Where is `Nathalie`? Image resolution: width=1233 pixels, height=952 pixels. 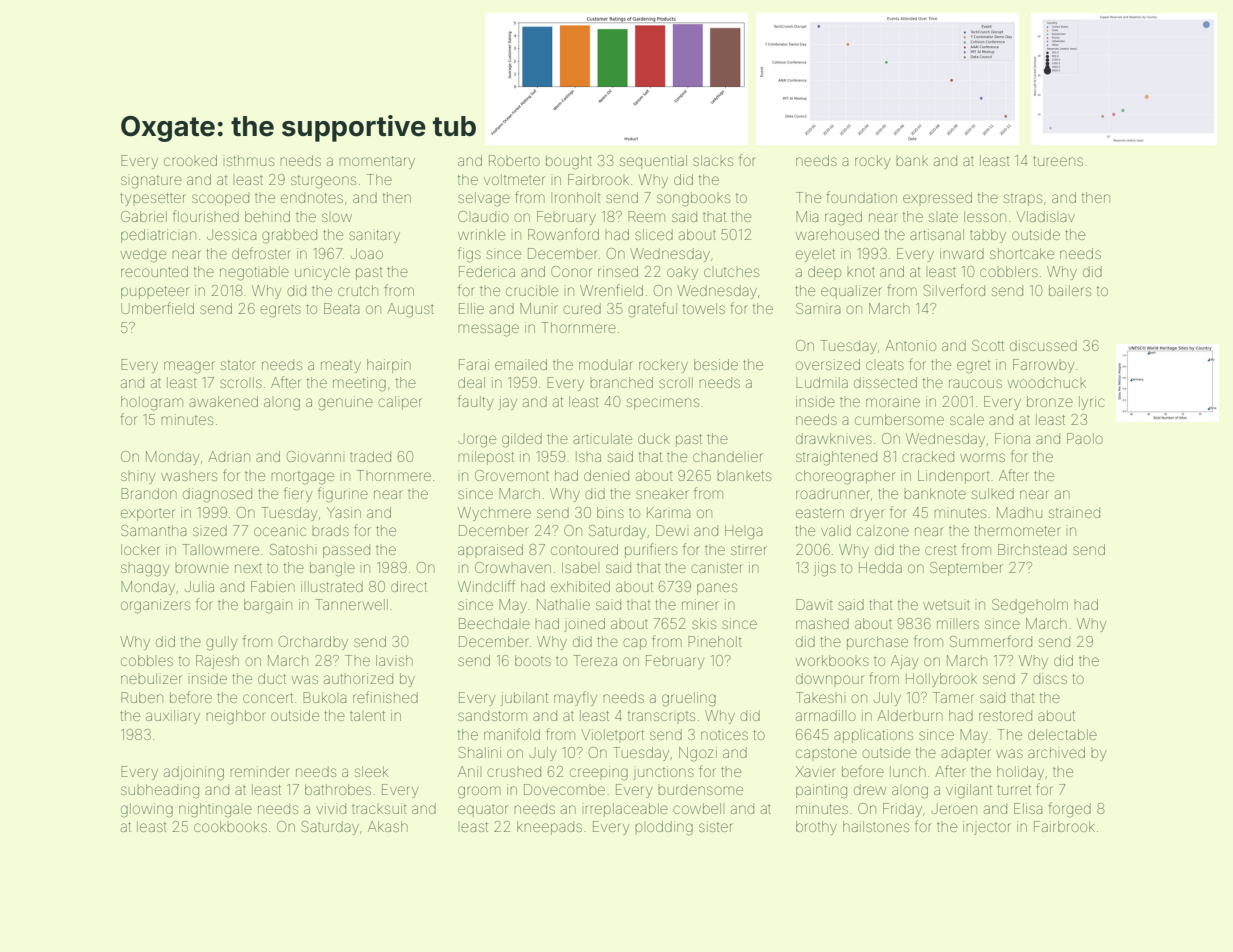 Nathalie is located at coordinates (563, 604).
